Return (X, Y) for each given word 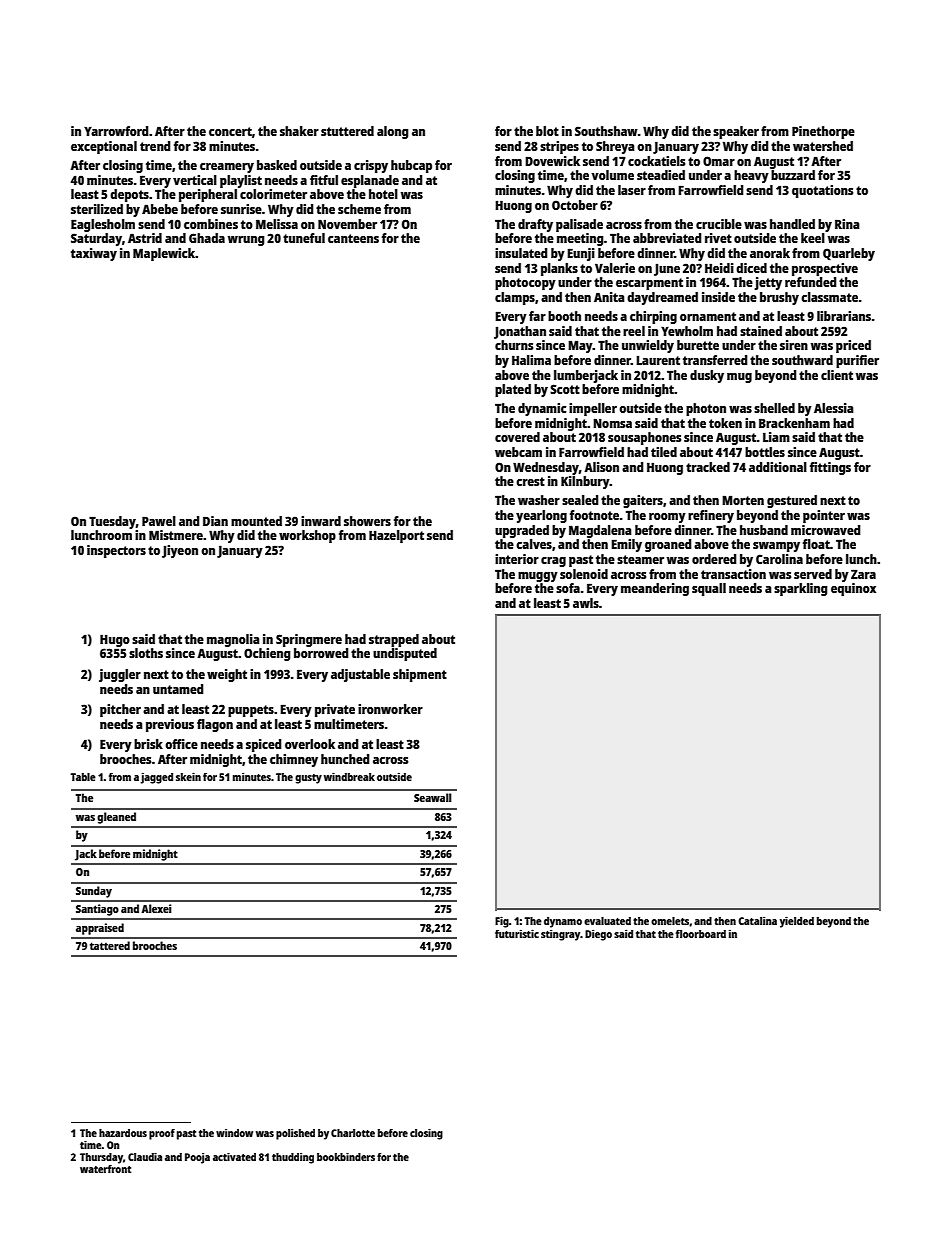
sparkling (801, 589)
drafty (535, 225)
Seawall (433, 797)
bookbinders (346, 1157)
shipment (420, 675)
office (181, 744)
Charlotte (353, 1133)
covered (517, 437)
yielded (797, 922)
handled (792, 224)
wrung (246, 241)
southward (802, 360)
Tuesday (112, 522)
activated (234, 1157)
